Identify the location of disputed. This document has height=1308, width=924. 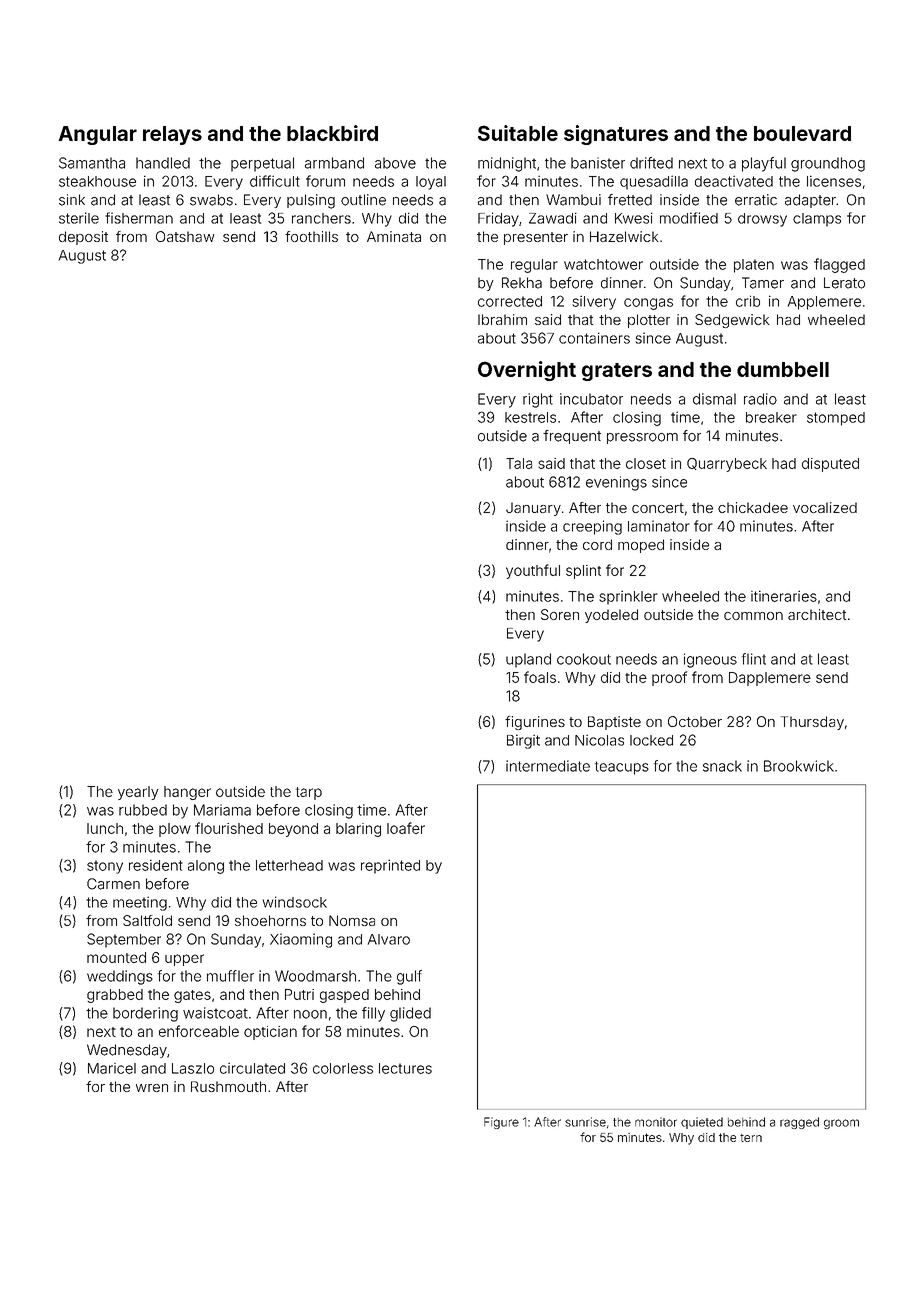
(830, 465).
